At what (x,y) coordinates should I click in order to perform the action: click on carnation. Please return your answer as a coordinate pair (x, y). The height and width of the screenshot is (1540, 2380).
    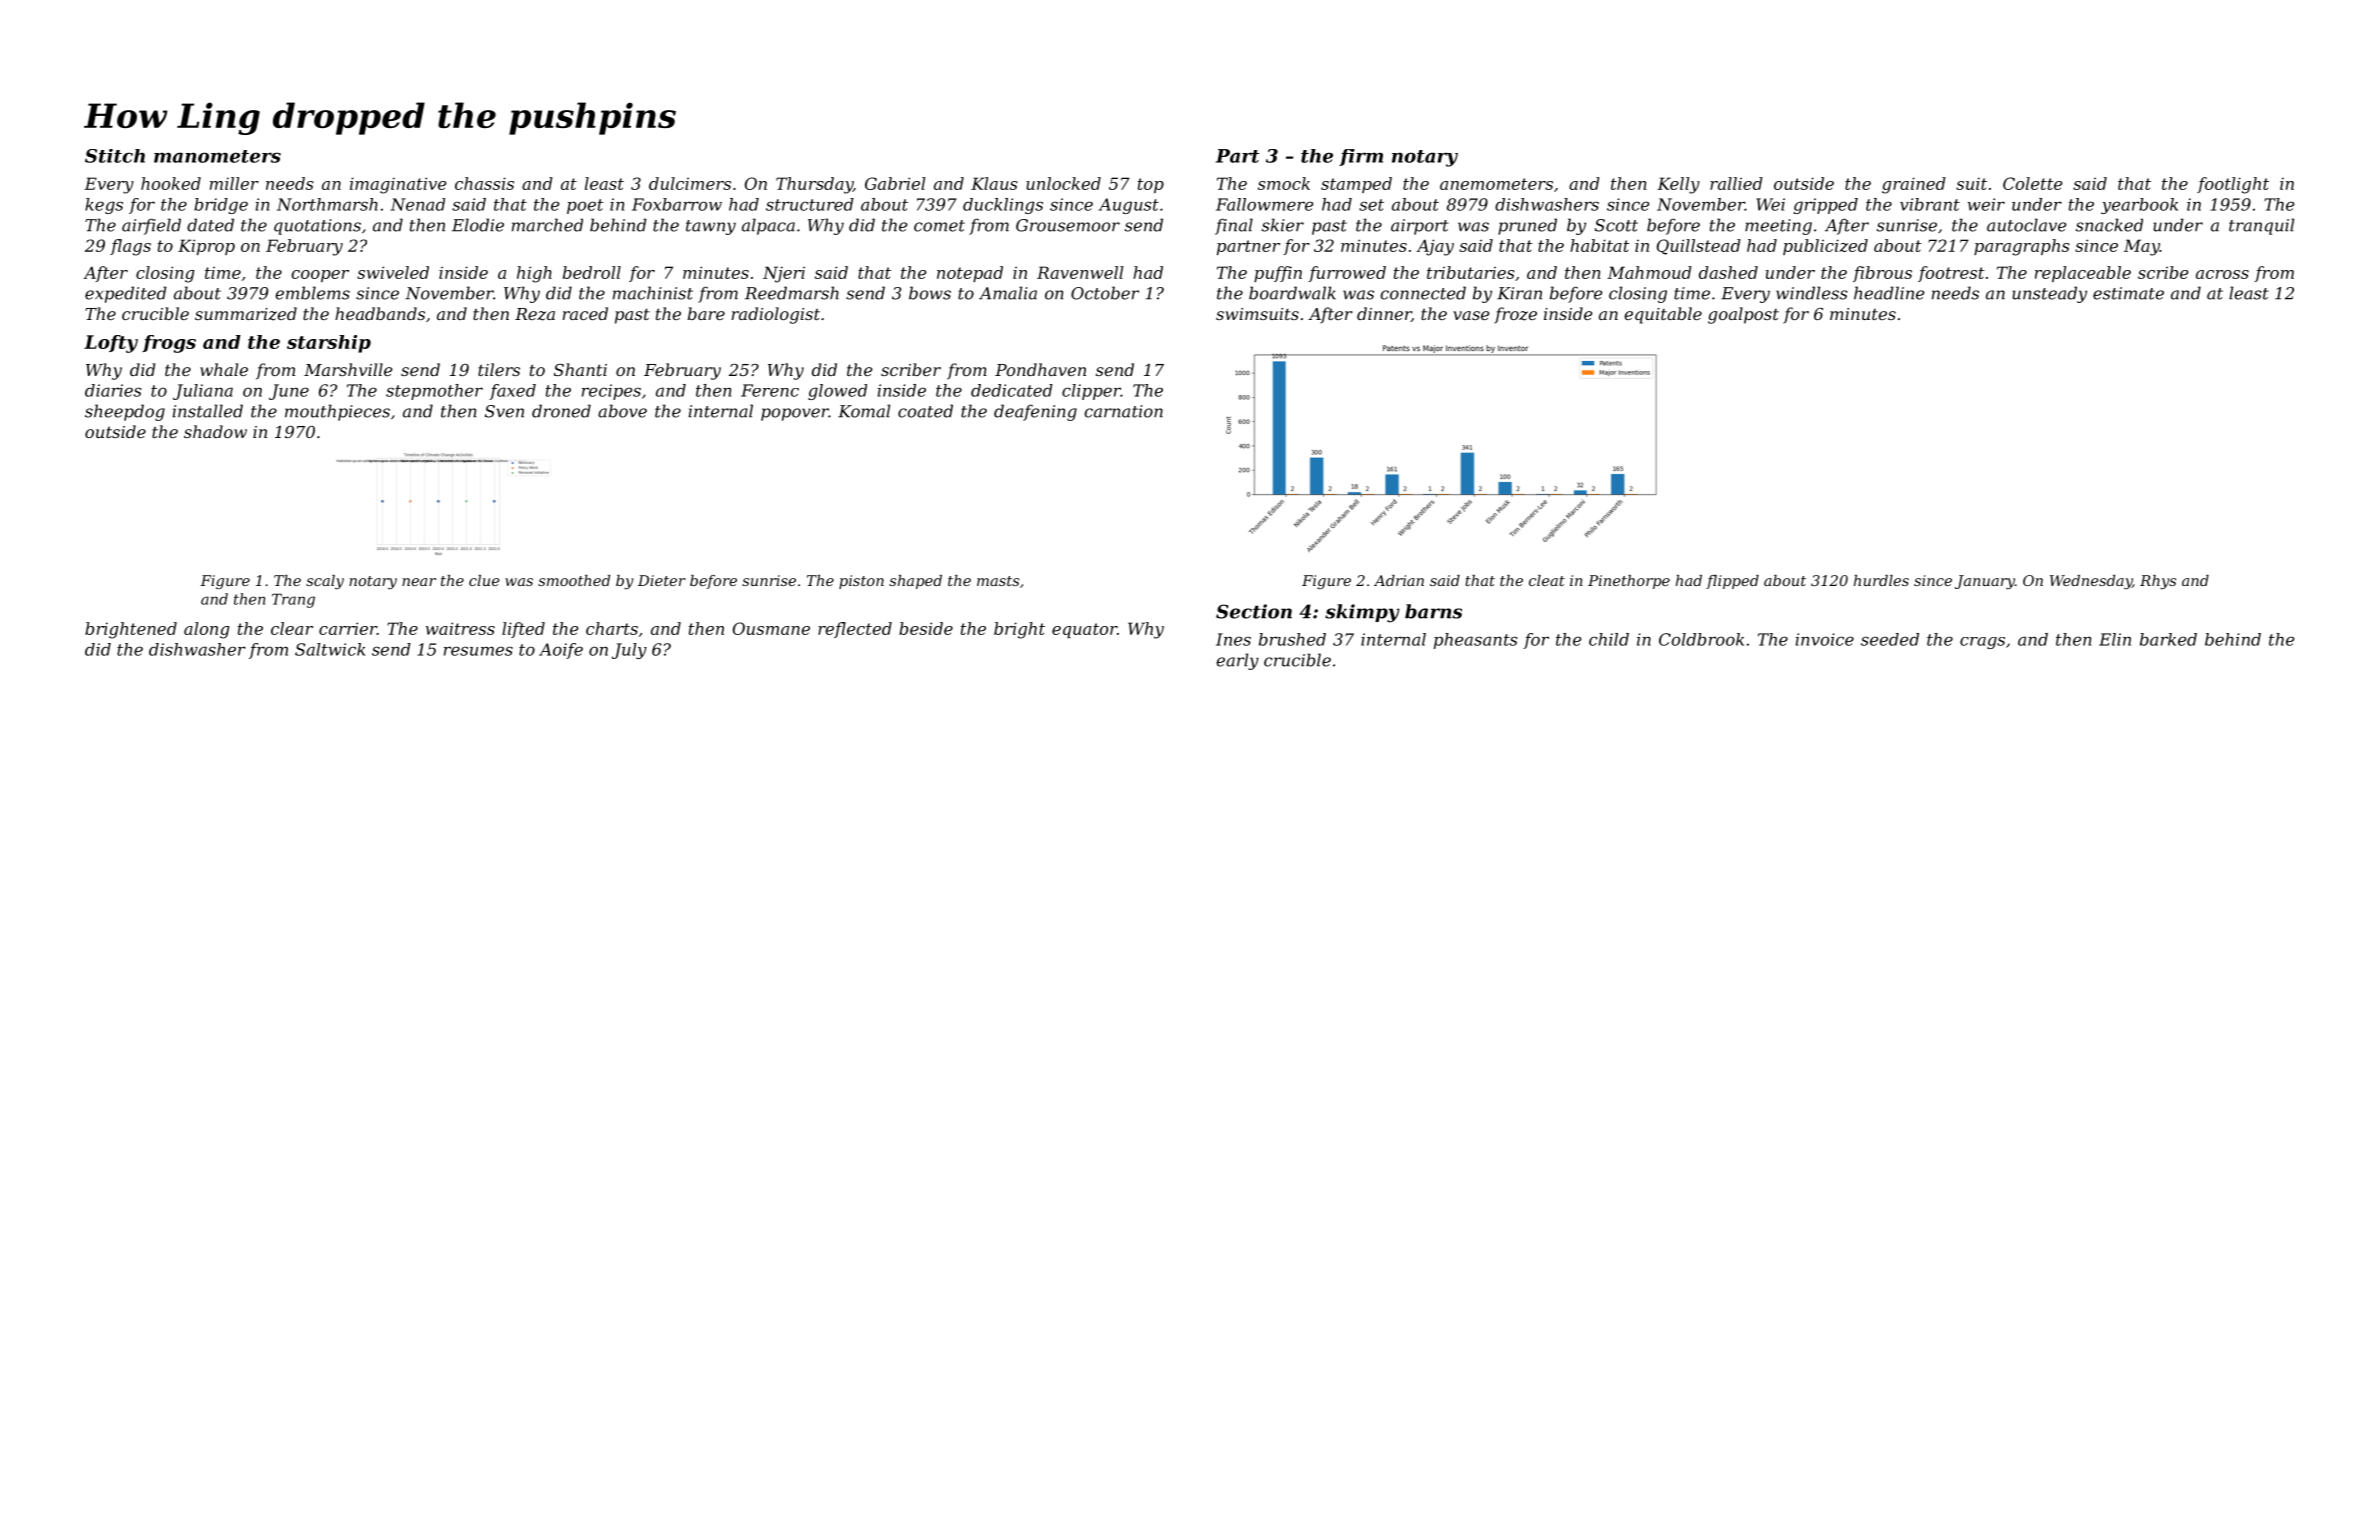
    Looking at the image, I should click on (1124, 411).
